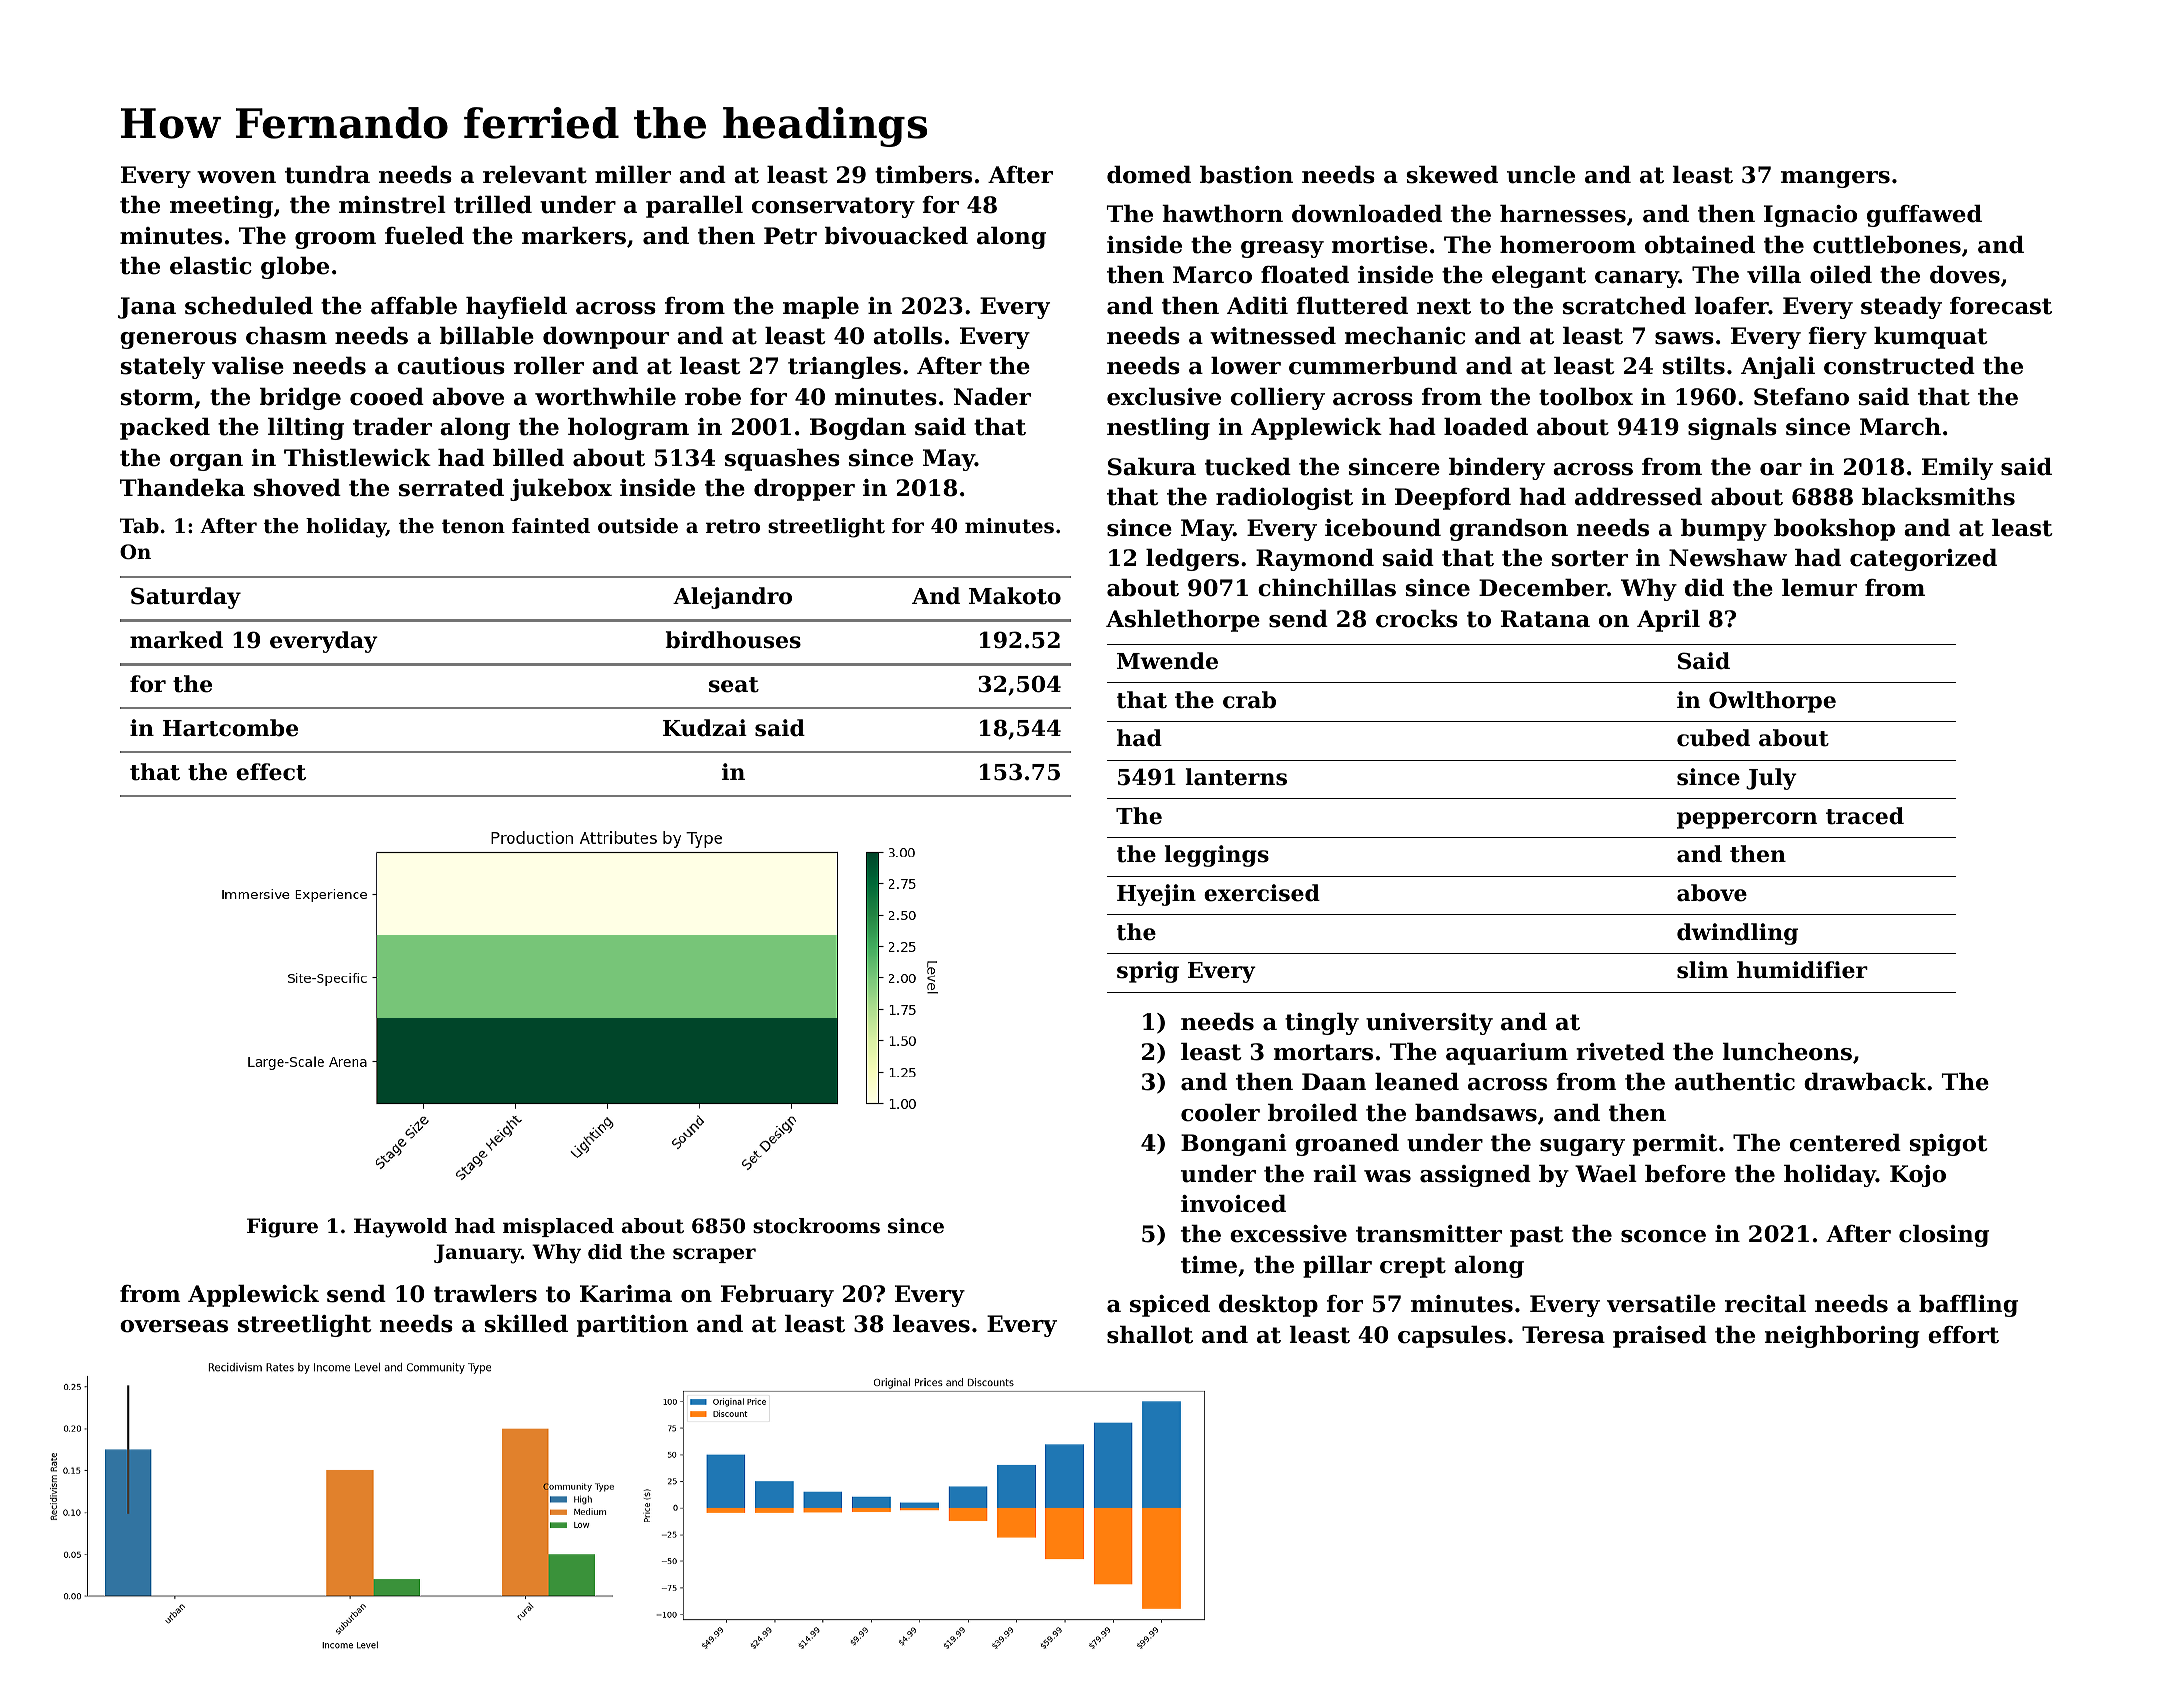 The image size is (2178, 1683). Describe the element at coordinates (558, 1227) in the image. I see `misplaced` at that location.
